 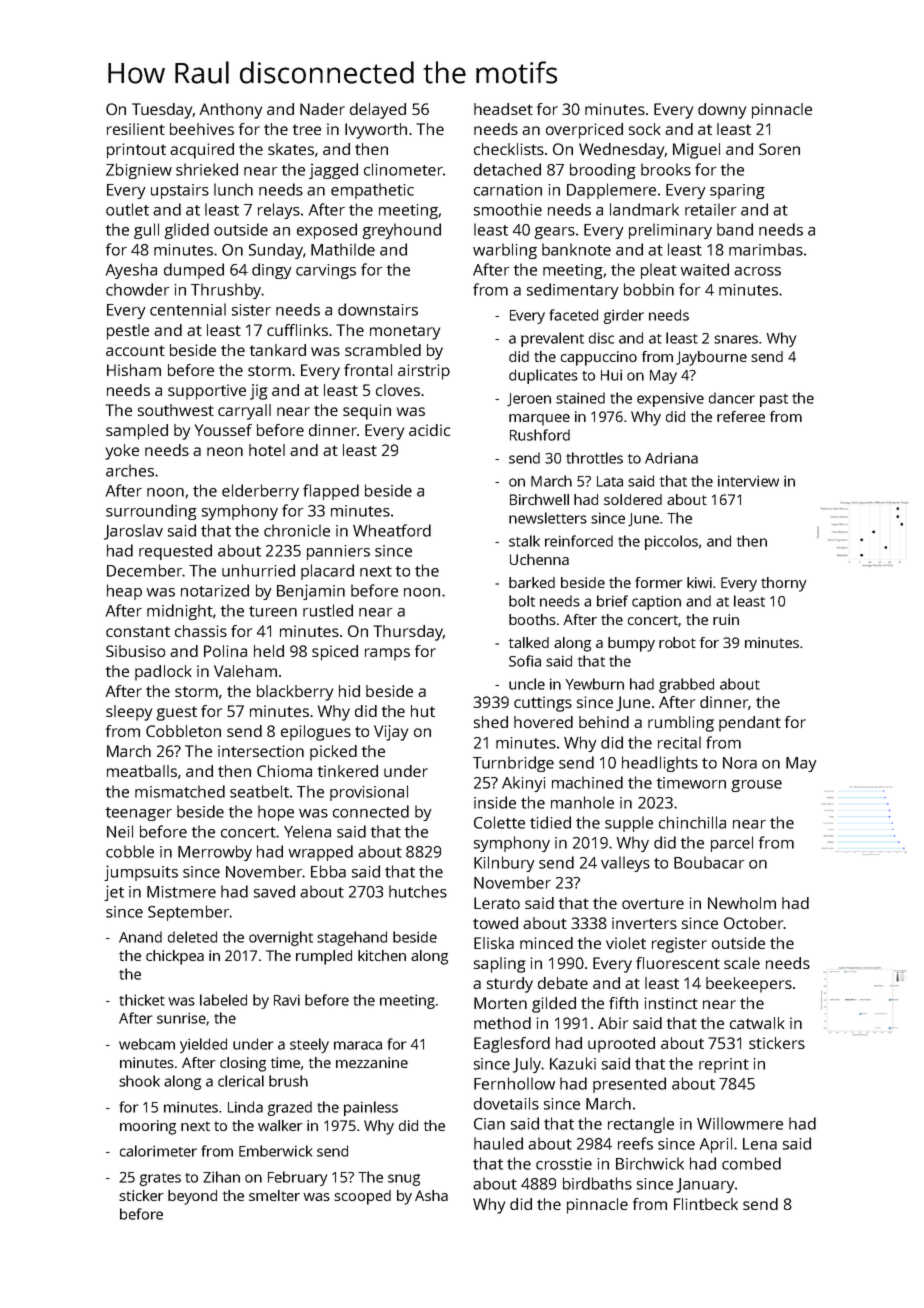 What do you see at coordinates (722, 111) in the screenshot?
I see `downy` at bounding box center [722, 111].
